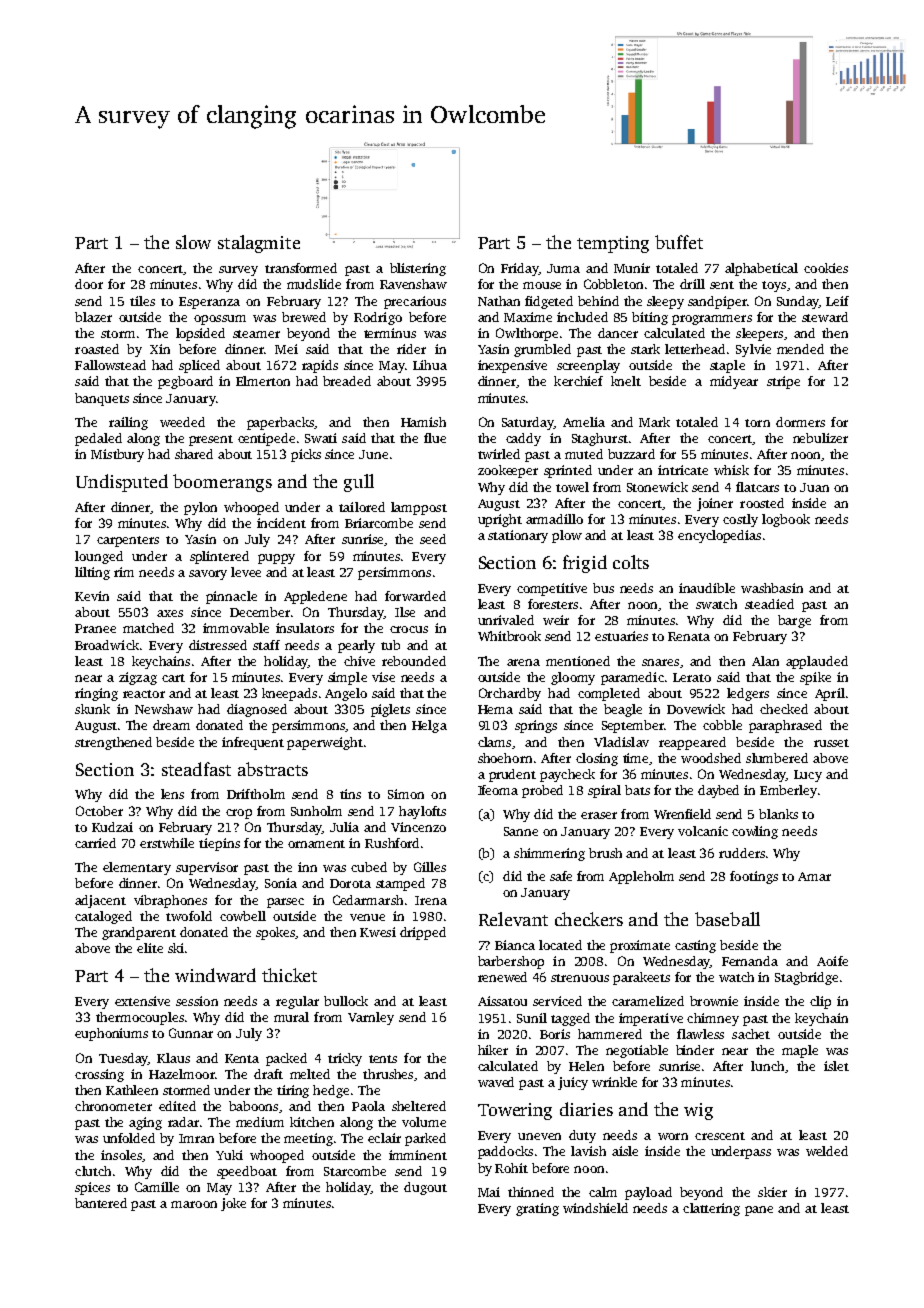 The height and width of the screenshot is (1308, 924). I want to click on Mai, so click(489, 1192).
